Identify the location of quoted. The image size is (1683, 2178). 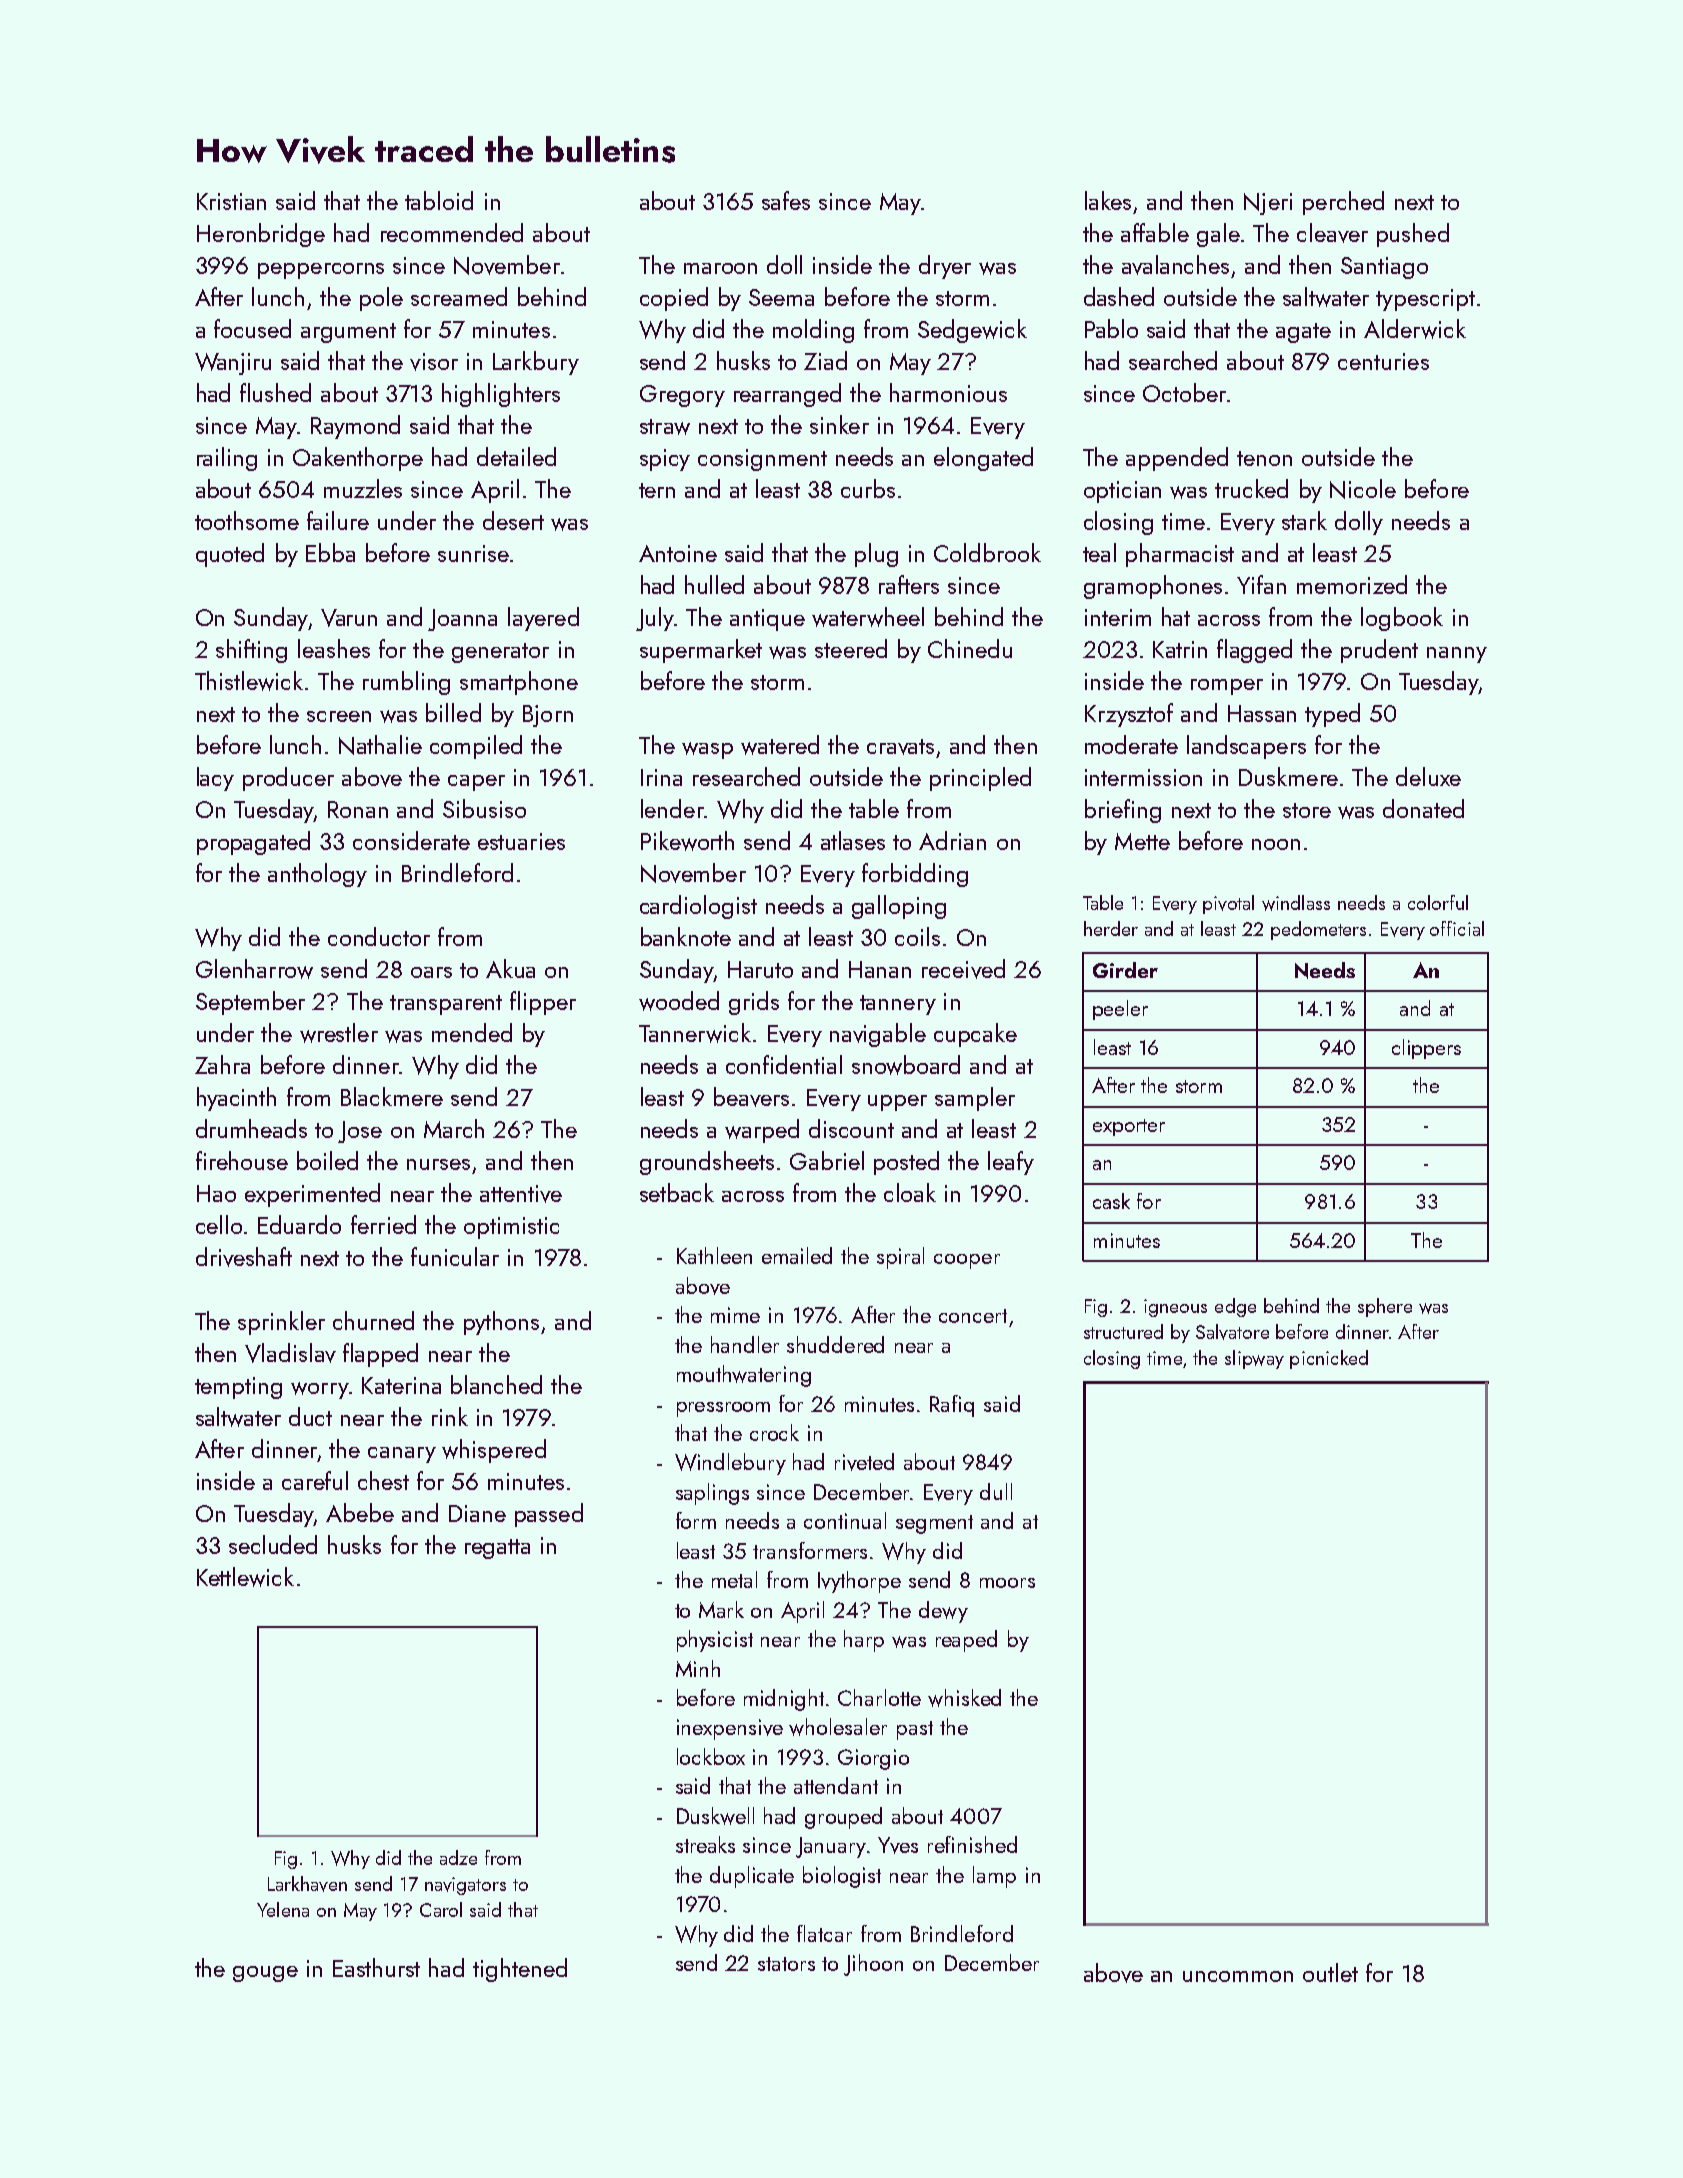
(230, 555).
